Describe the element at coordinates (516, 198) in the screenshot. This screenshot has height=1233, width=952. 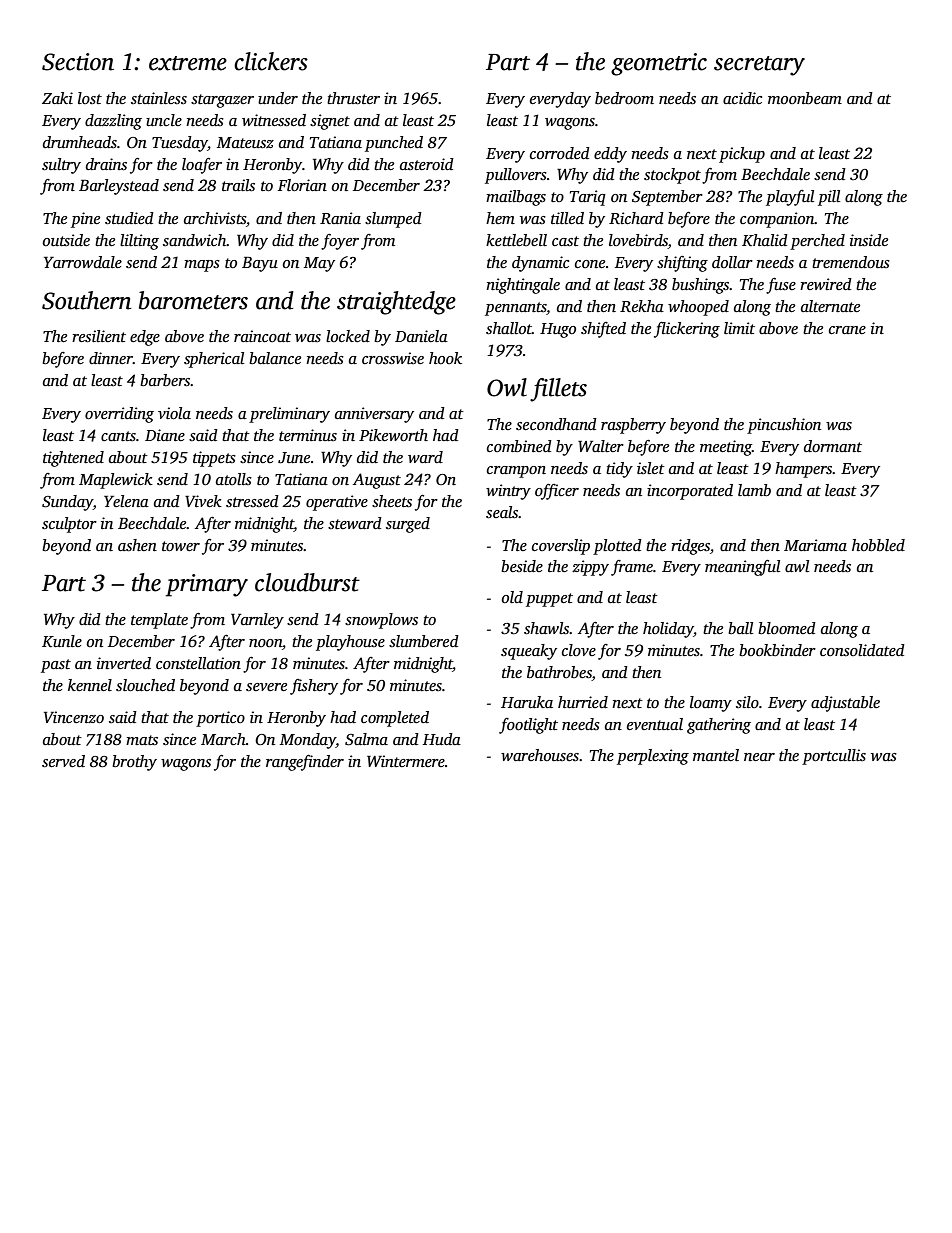
I see `mailbags` at that location.
